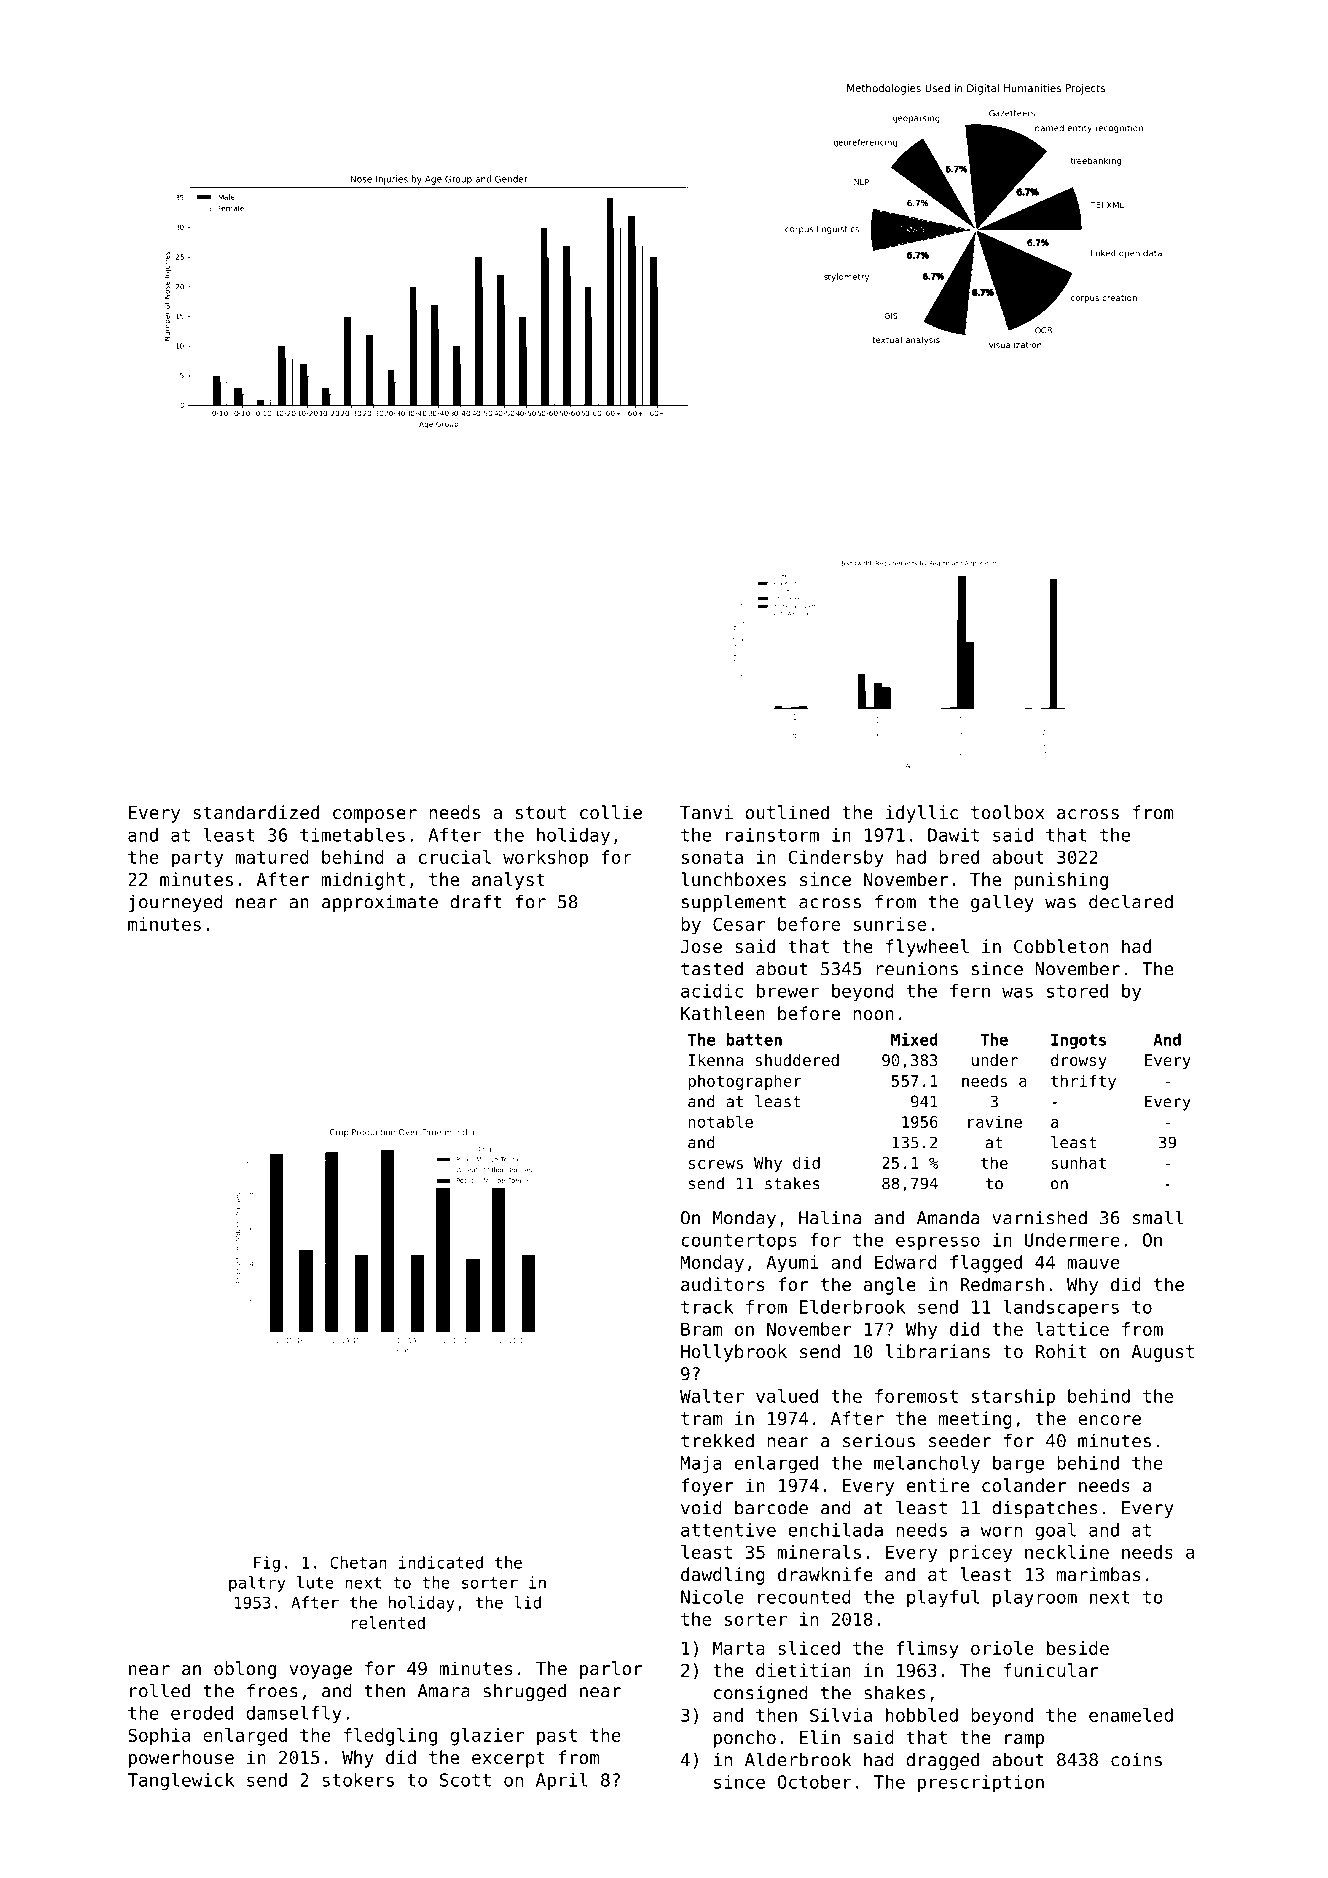  Describe the element at coordinates (798, 1759) in the screenshot. I see `Alderbrook` at that location.
